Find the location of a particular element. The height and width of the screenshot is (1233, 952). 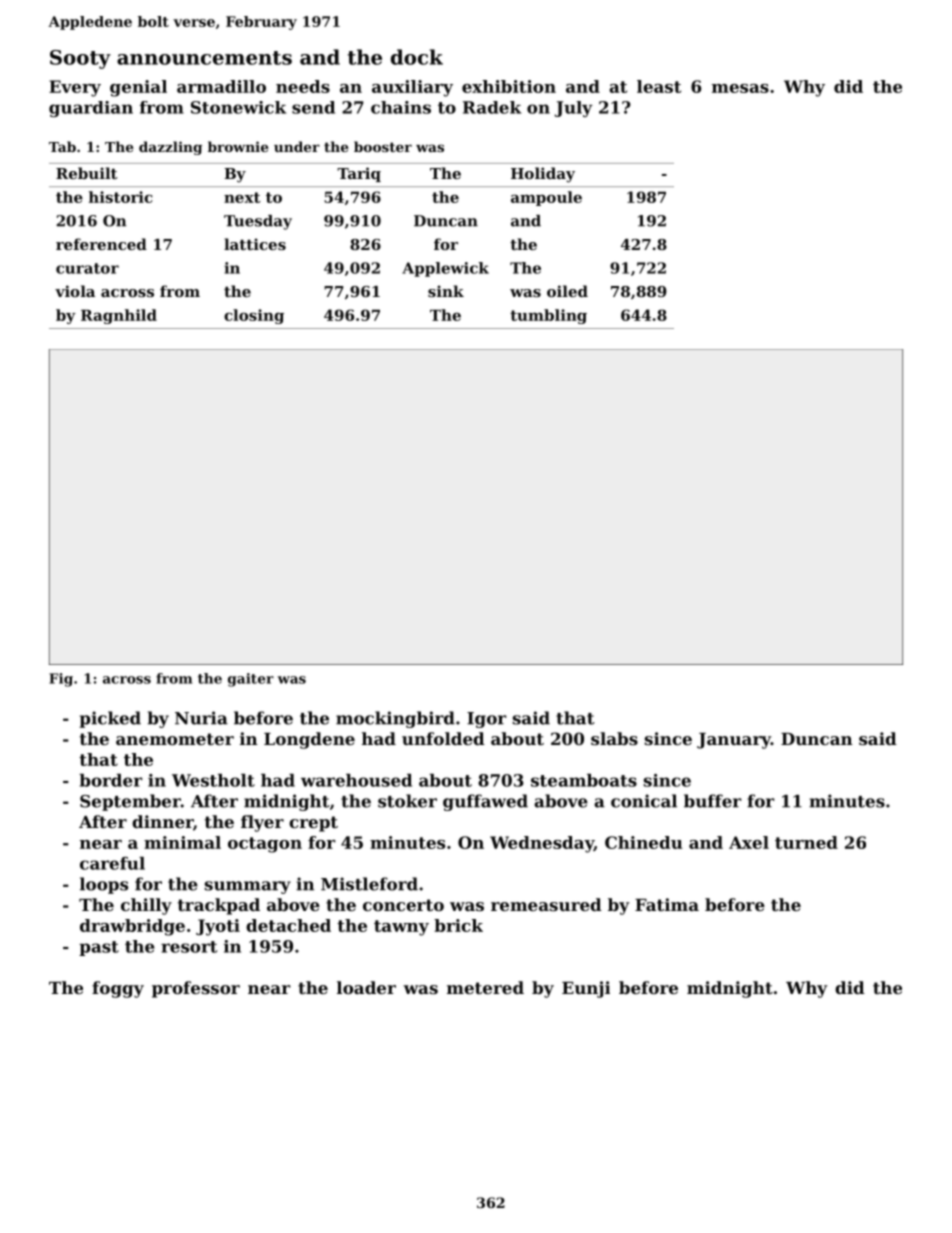

Eunji is located at coordinates (586, 989).
